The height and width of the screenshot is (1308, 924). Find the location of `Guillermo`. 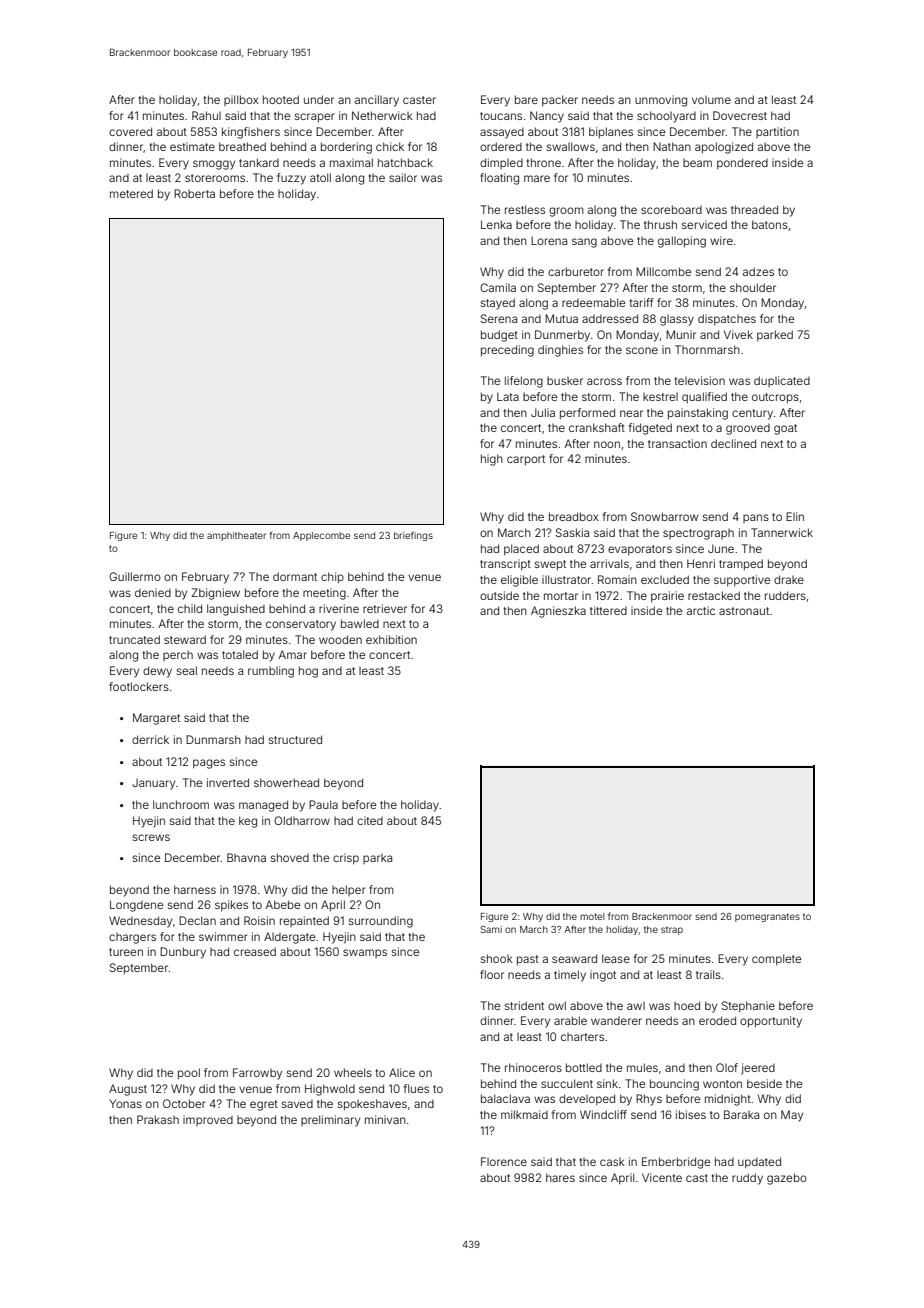

Guillermo is located at coordinates (135, 576).
